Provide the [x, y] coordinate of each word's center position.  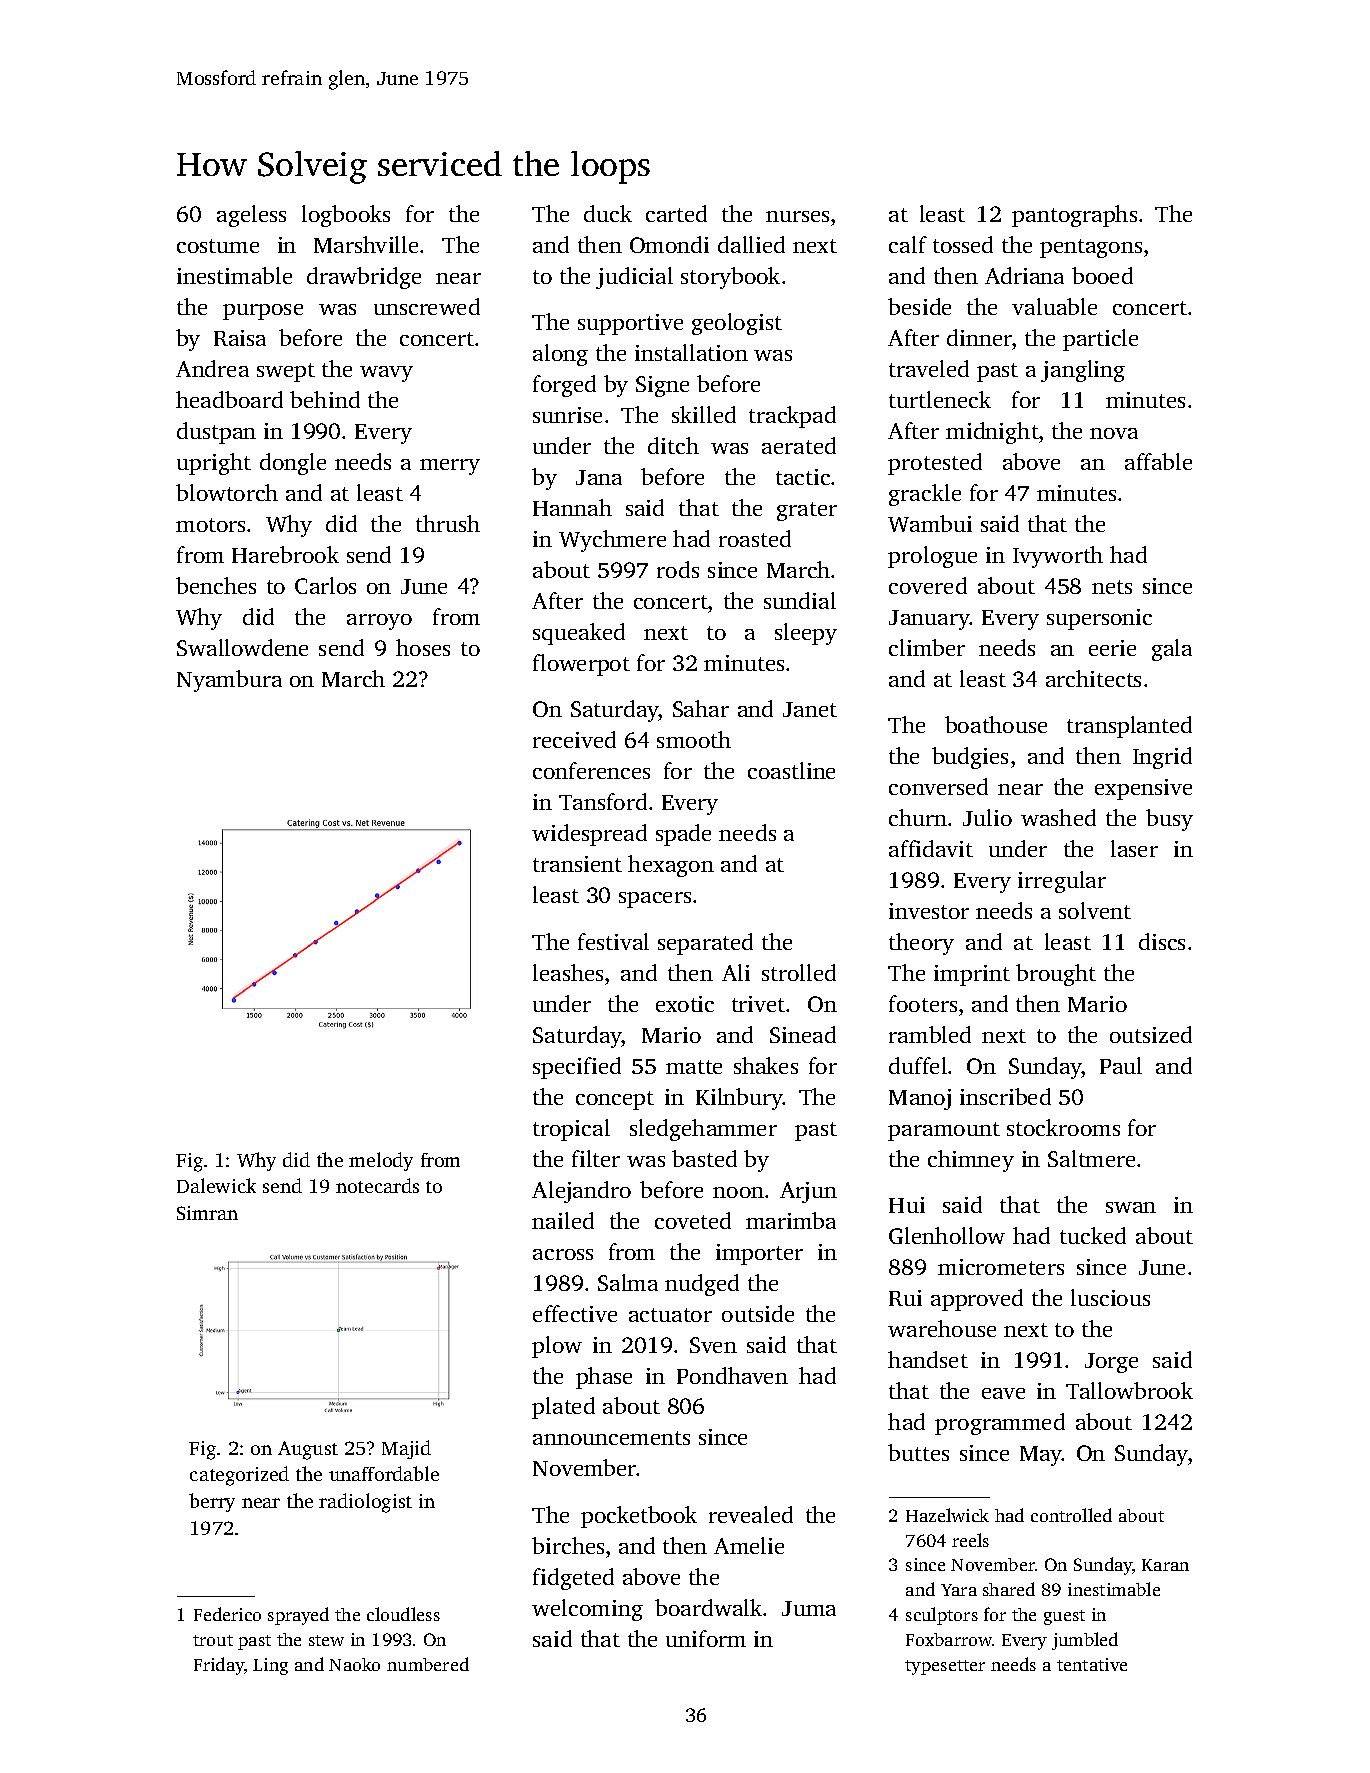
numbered [428, 1664]
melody [381, 1161]
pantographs [1074, 216]
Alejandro [581, 1192]
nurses [797, 216]
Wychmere [612, 541]
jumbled [1085, 1641]
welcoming [587, 1610]
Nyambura [229, 681]
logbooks [346, 216]
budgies [970, 758]
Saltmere [1091, 1158]
